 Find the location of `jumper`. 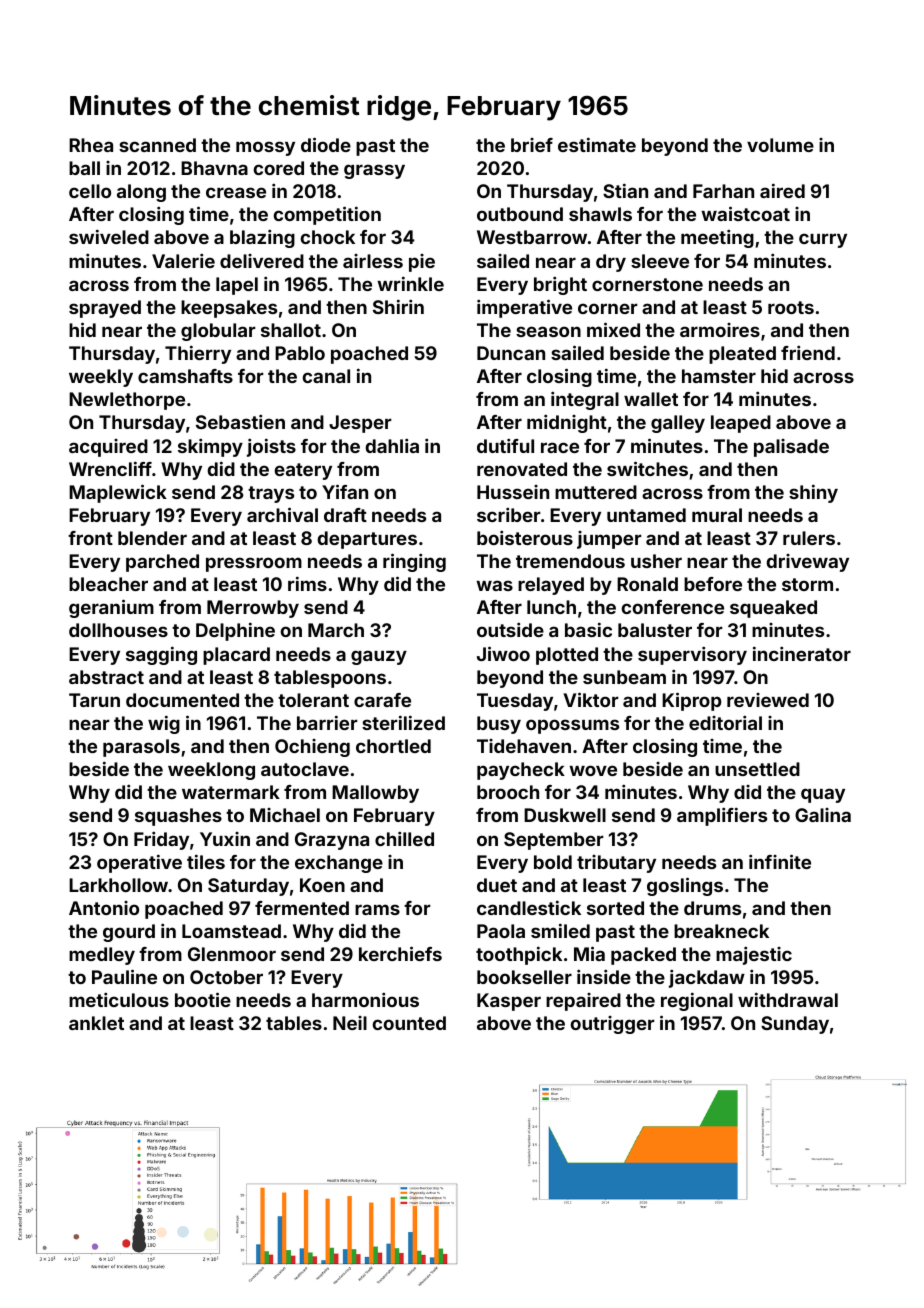

jumper is located at coordinates (609, 540).
